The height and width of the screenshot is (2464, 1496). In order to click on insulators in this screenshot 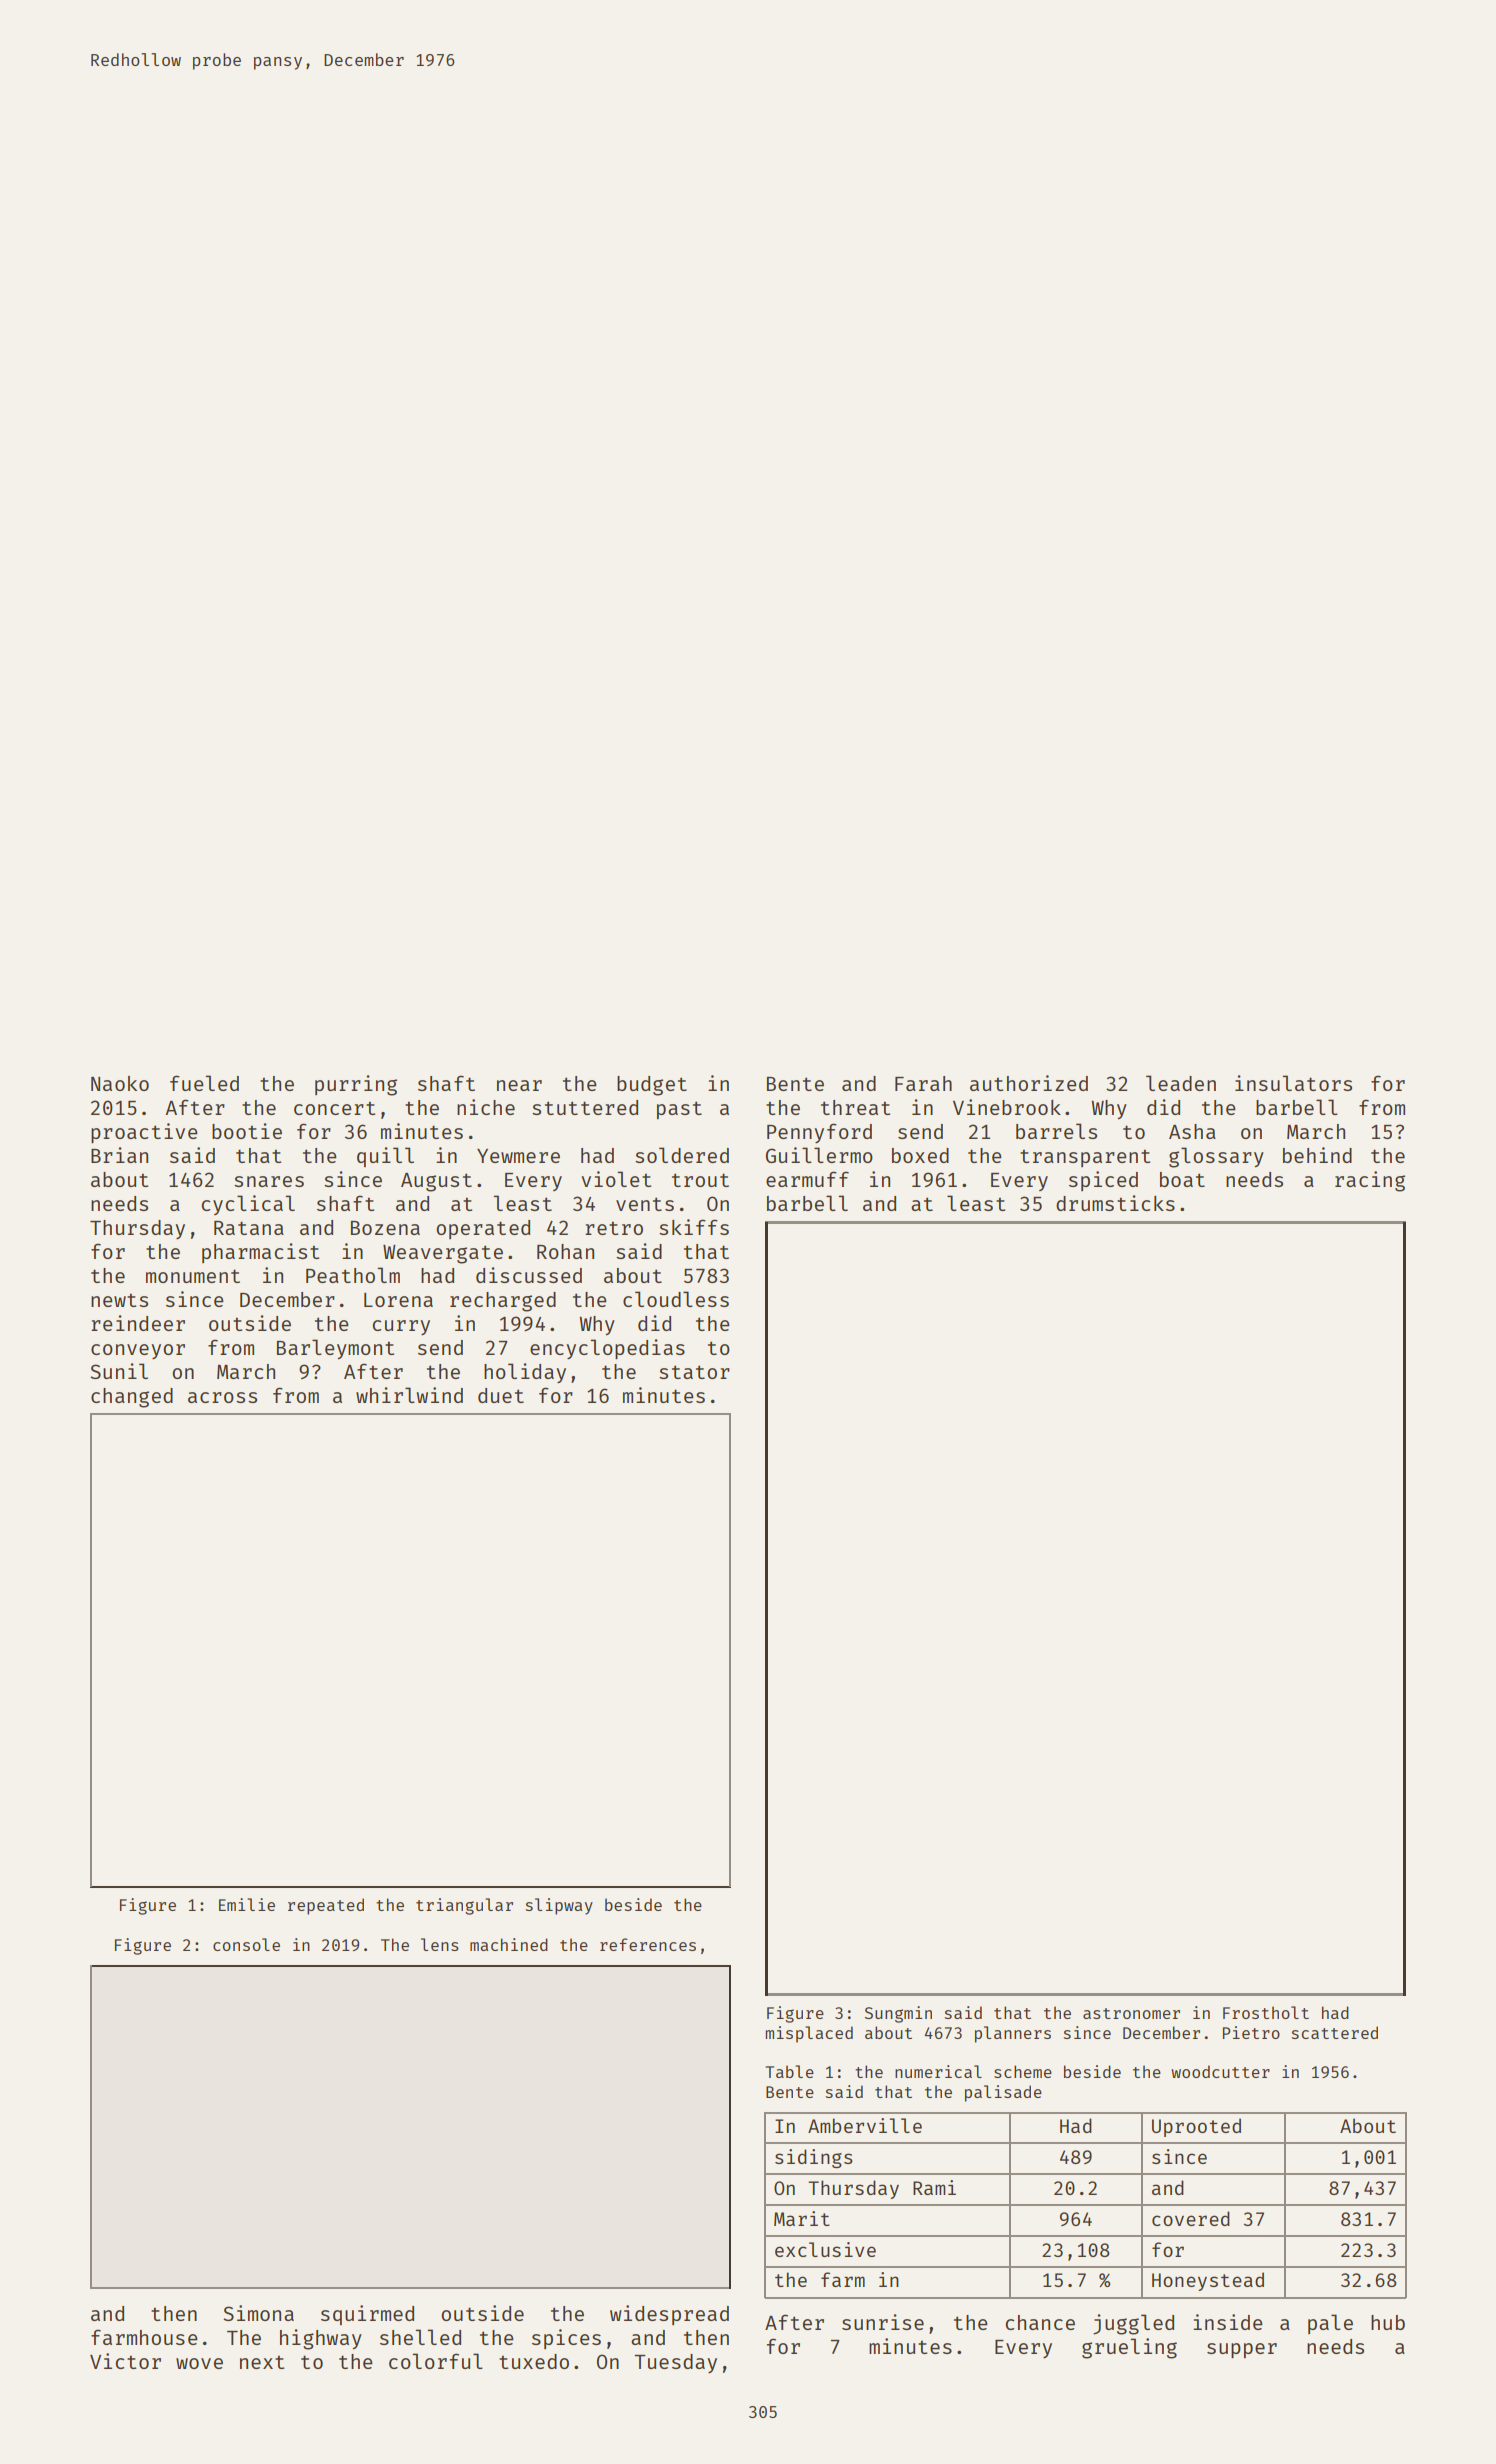, I will do `click(1293, 1083)`.
